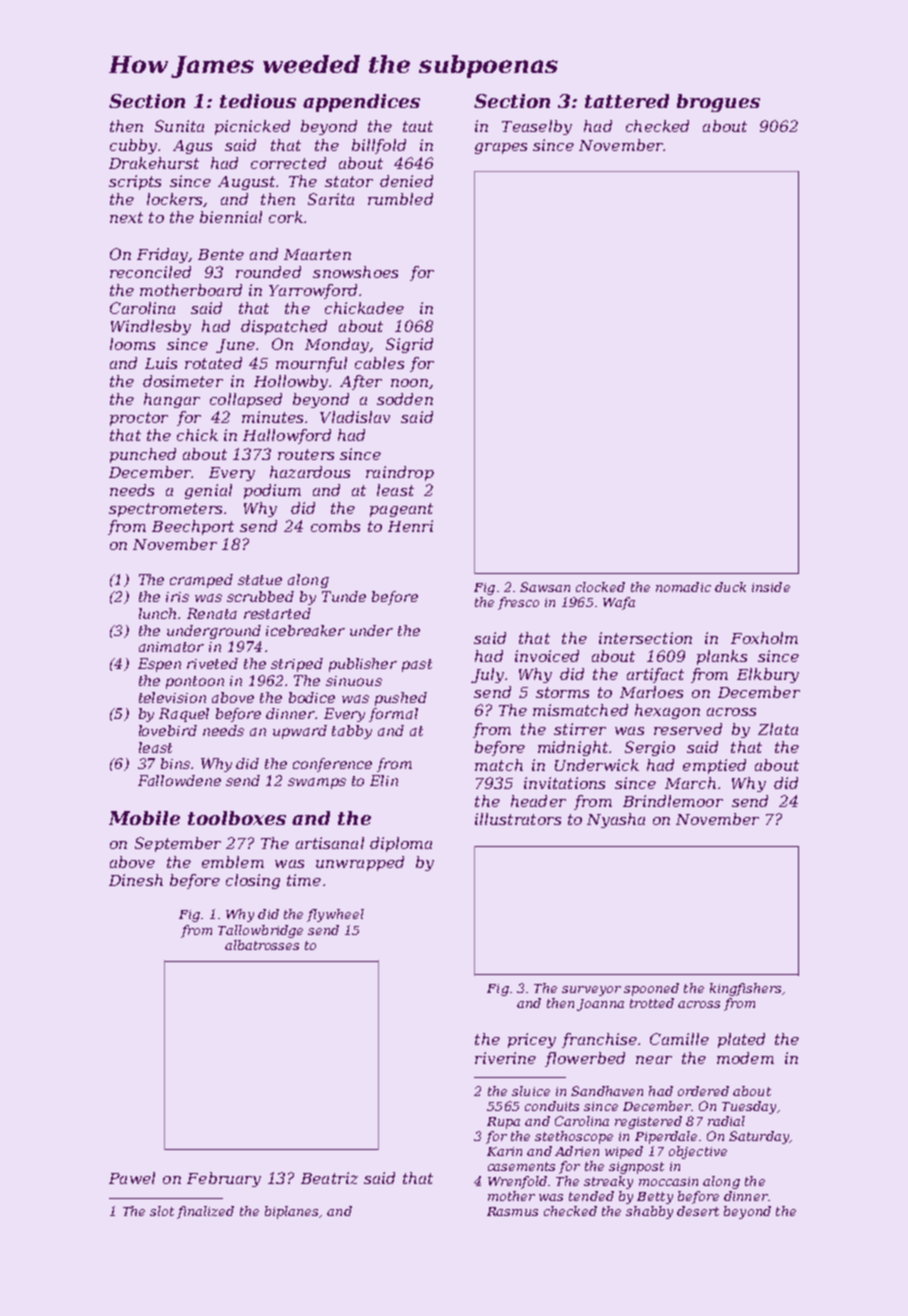 Image resolution: width=908 pixels, height=1316 pixels. What do you see at coordinates (361, 103) in the screenshot?
I see `appendices` at bounding box center [361, 103].
